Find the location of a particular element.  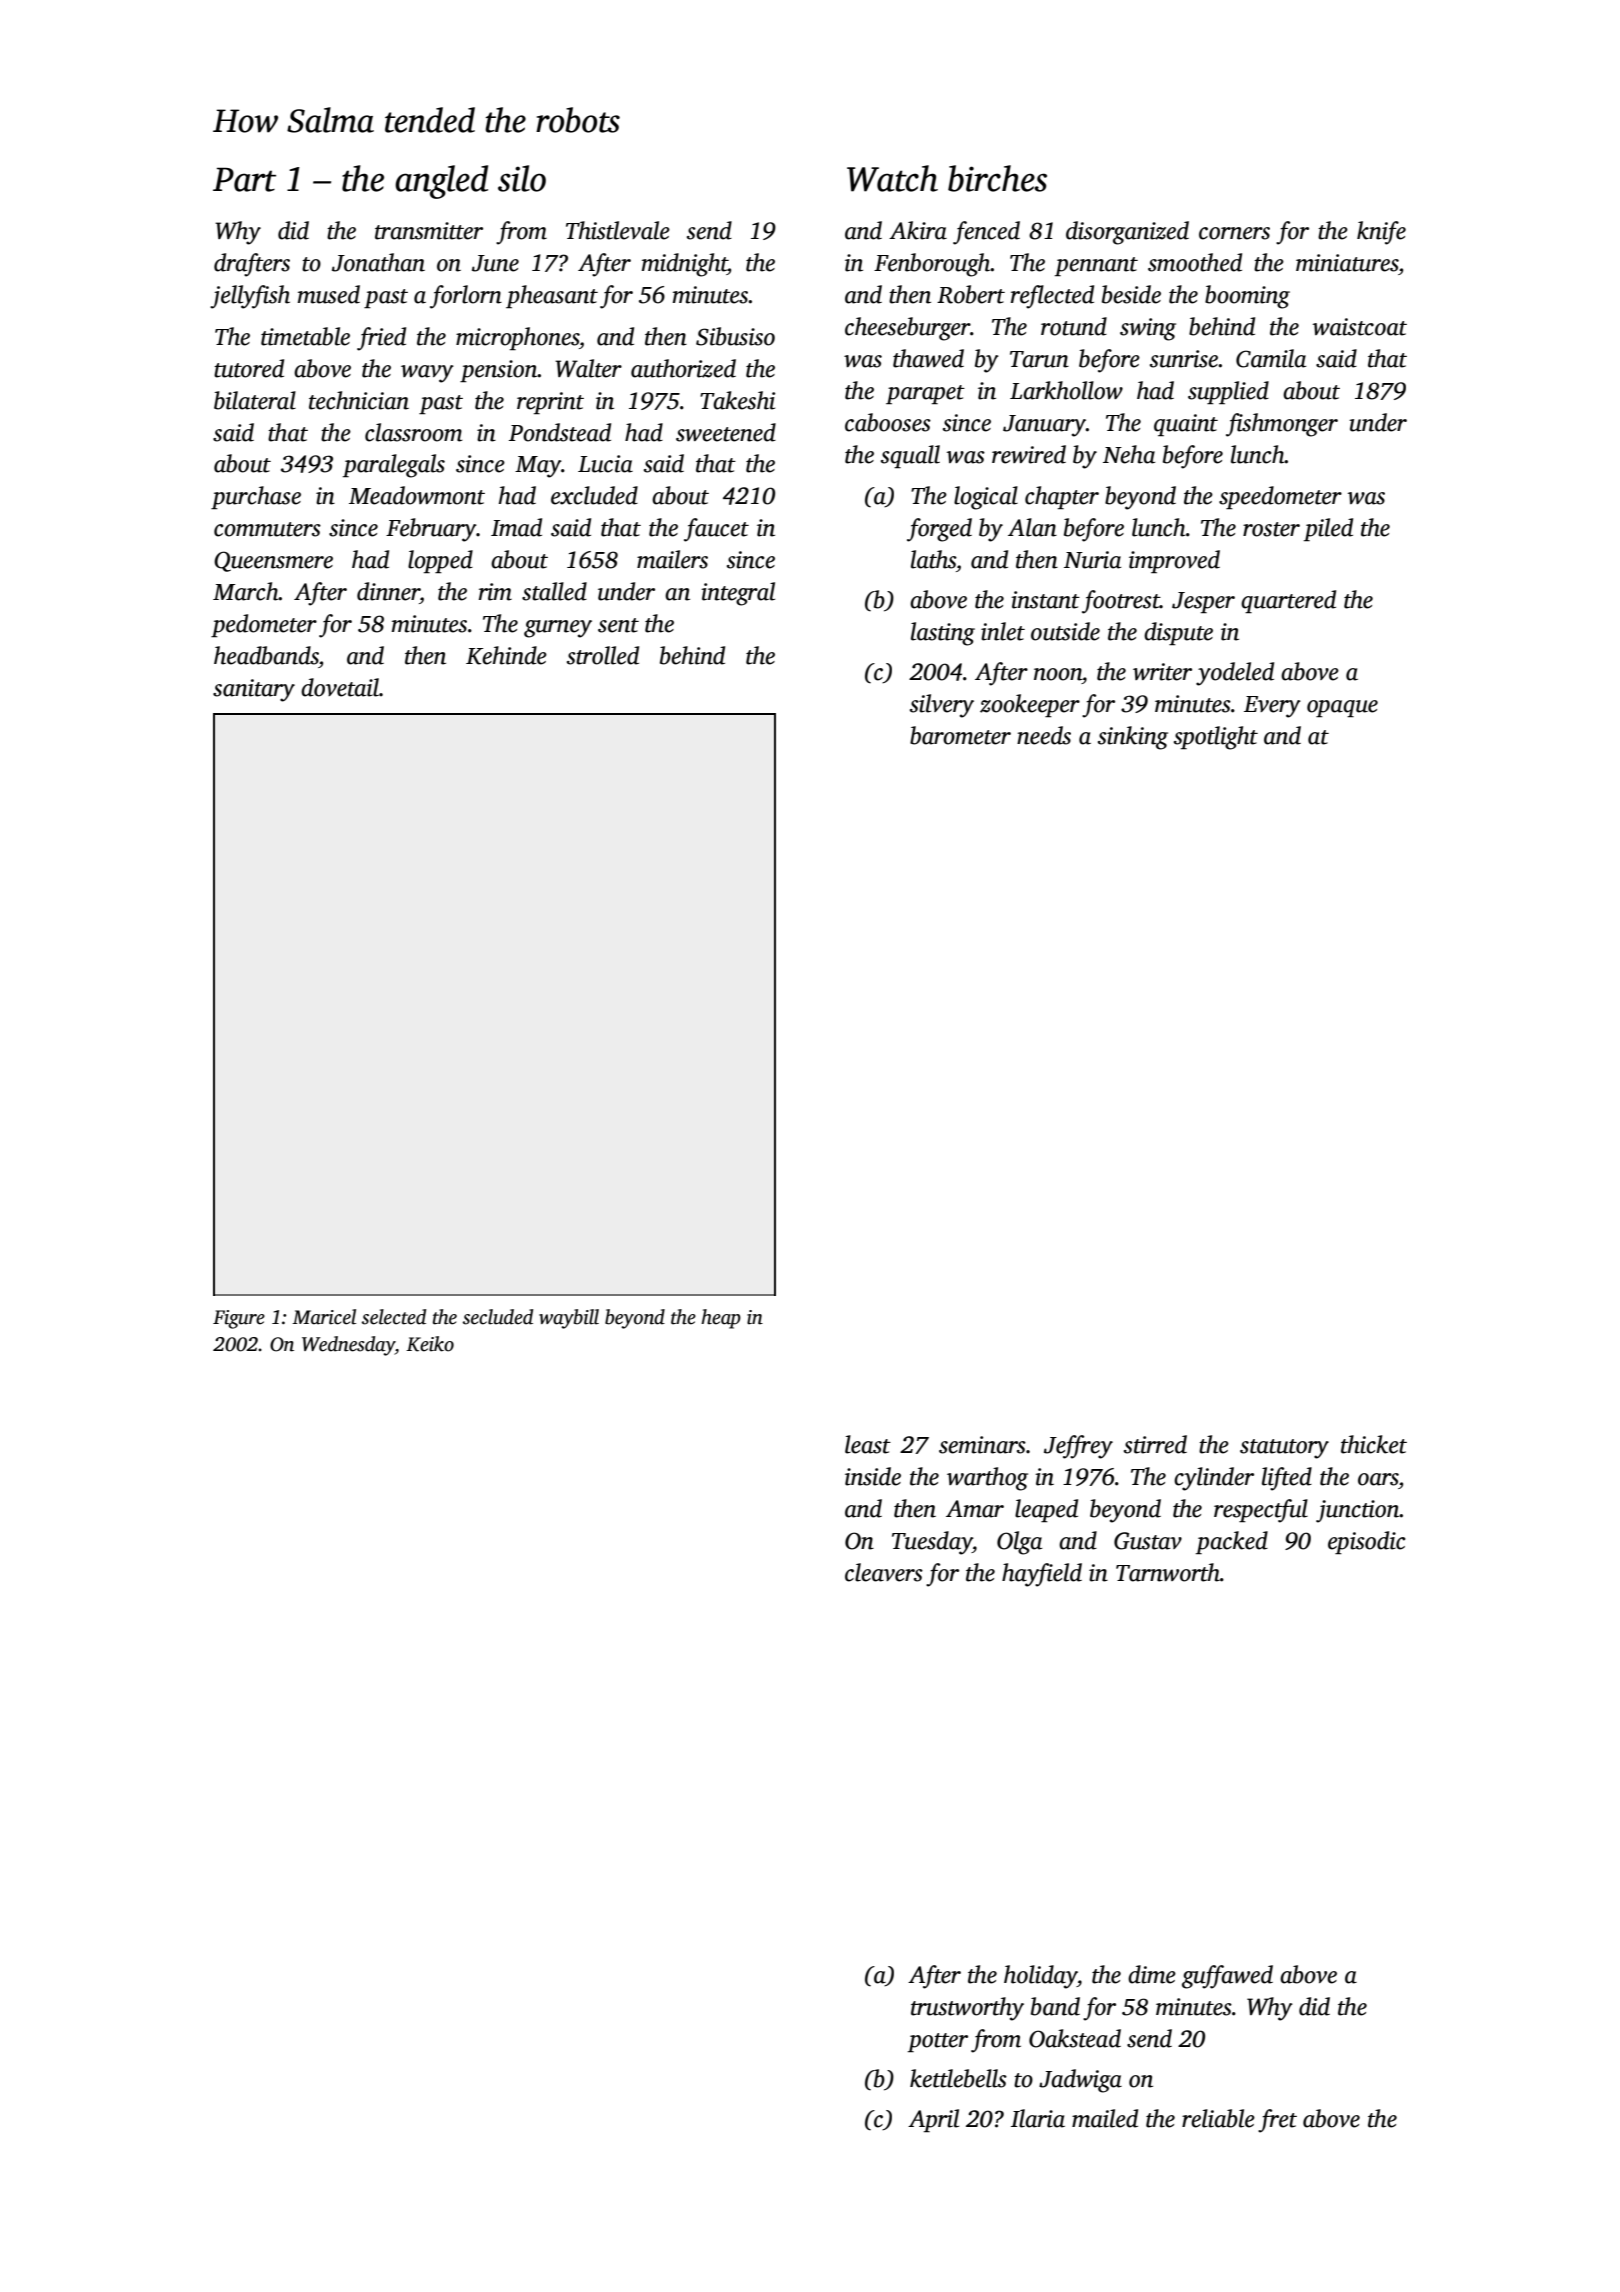

knife is located at coordinates (1381, 233).
